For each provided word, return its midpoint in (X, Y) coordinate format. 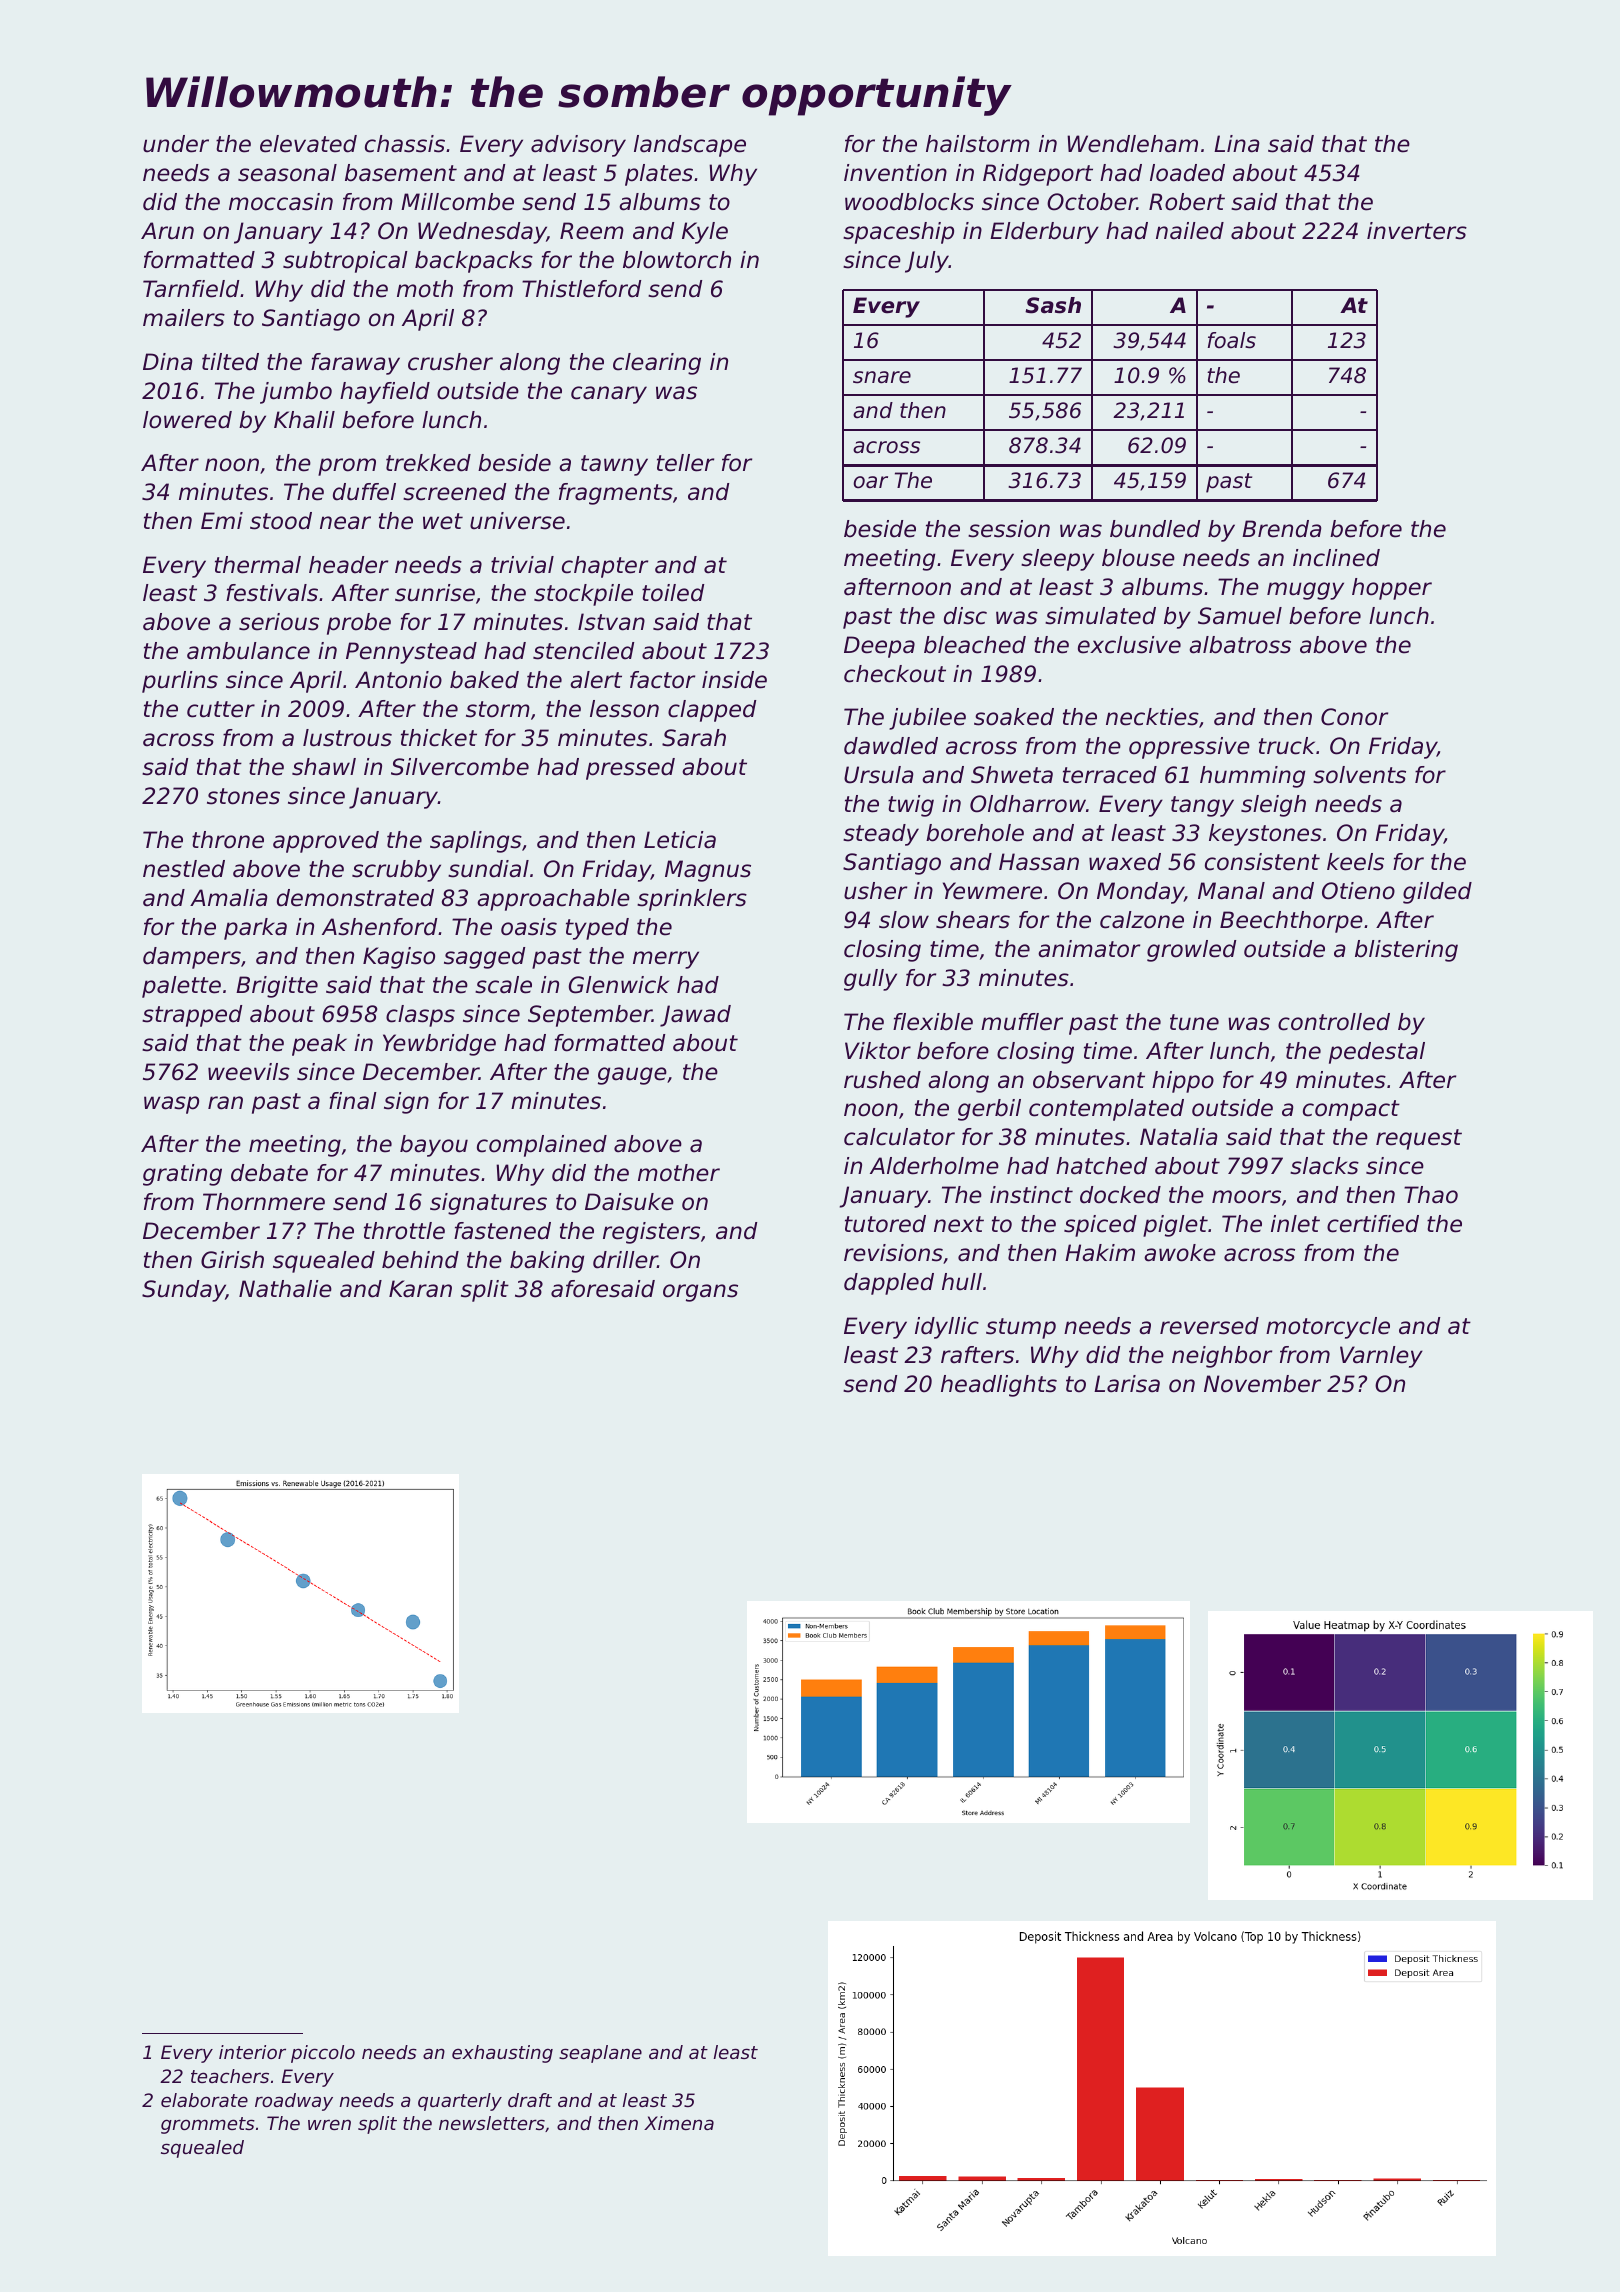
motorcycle (1328, 1328)
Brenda (1282, 529)
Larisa (1127, 1384)
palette (181, 987)
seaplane (600, 2054)
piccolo (323, 2054)
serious (279, 622)
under (176, 144)
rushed (882, 1080)
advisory (578, 146)
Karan (420, 1289)
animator (1089, 949)
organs (700, 1293)
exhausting (502, 2054)
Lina (1237, 144)
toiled (673, 593)
